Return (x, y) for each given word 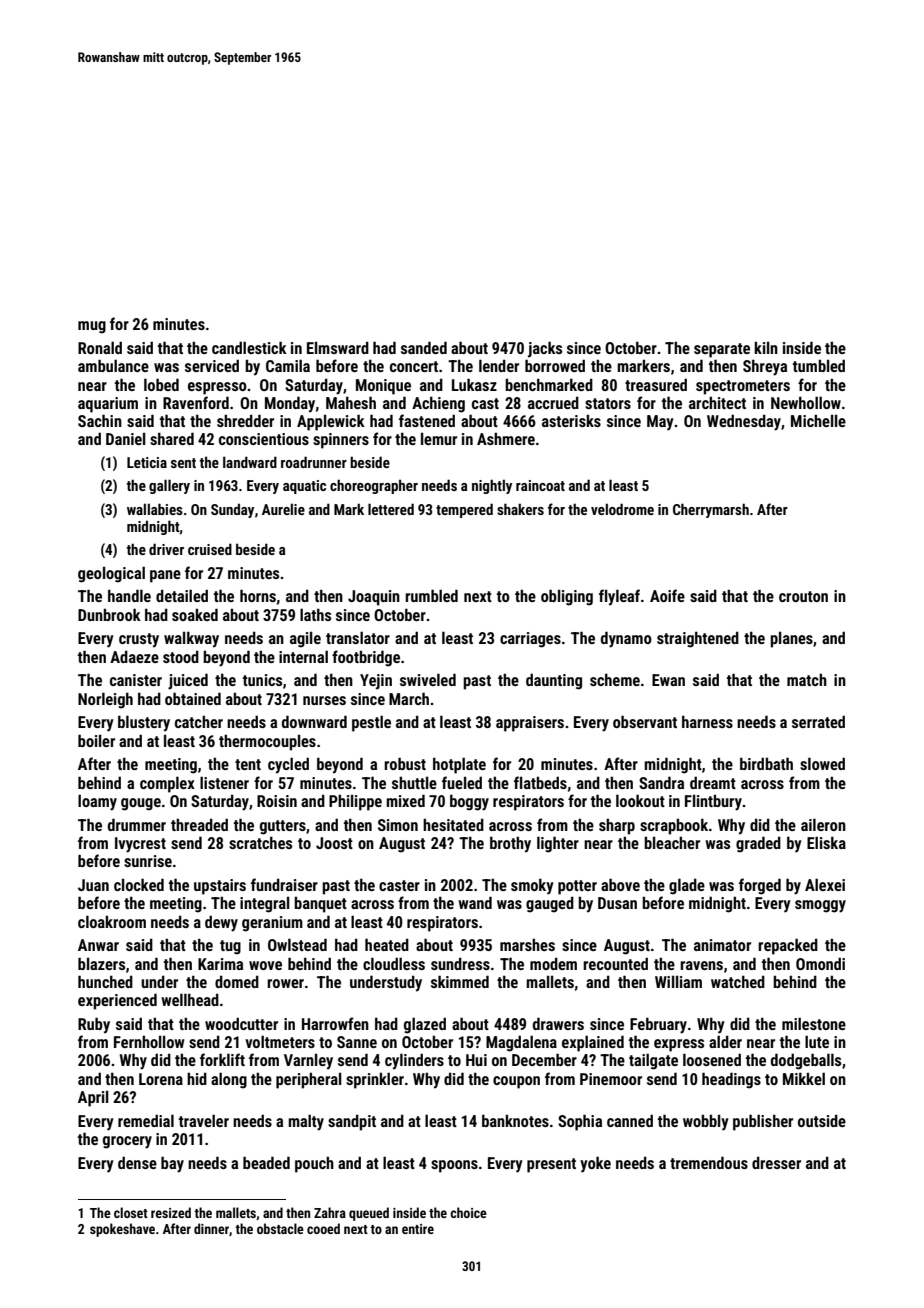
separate (722, 350)
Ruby (94, 1025)
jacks (545, 349)
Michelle (818, 420)
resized (171, 1212)
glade (687, 886)
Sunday (232, 510)
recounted (615, 963)
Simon (398, 825)
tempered (464, 510)
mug (92, 327)
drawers (558, 1023)
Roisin (277, 801)
